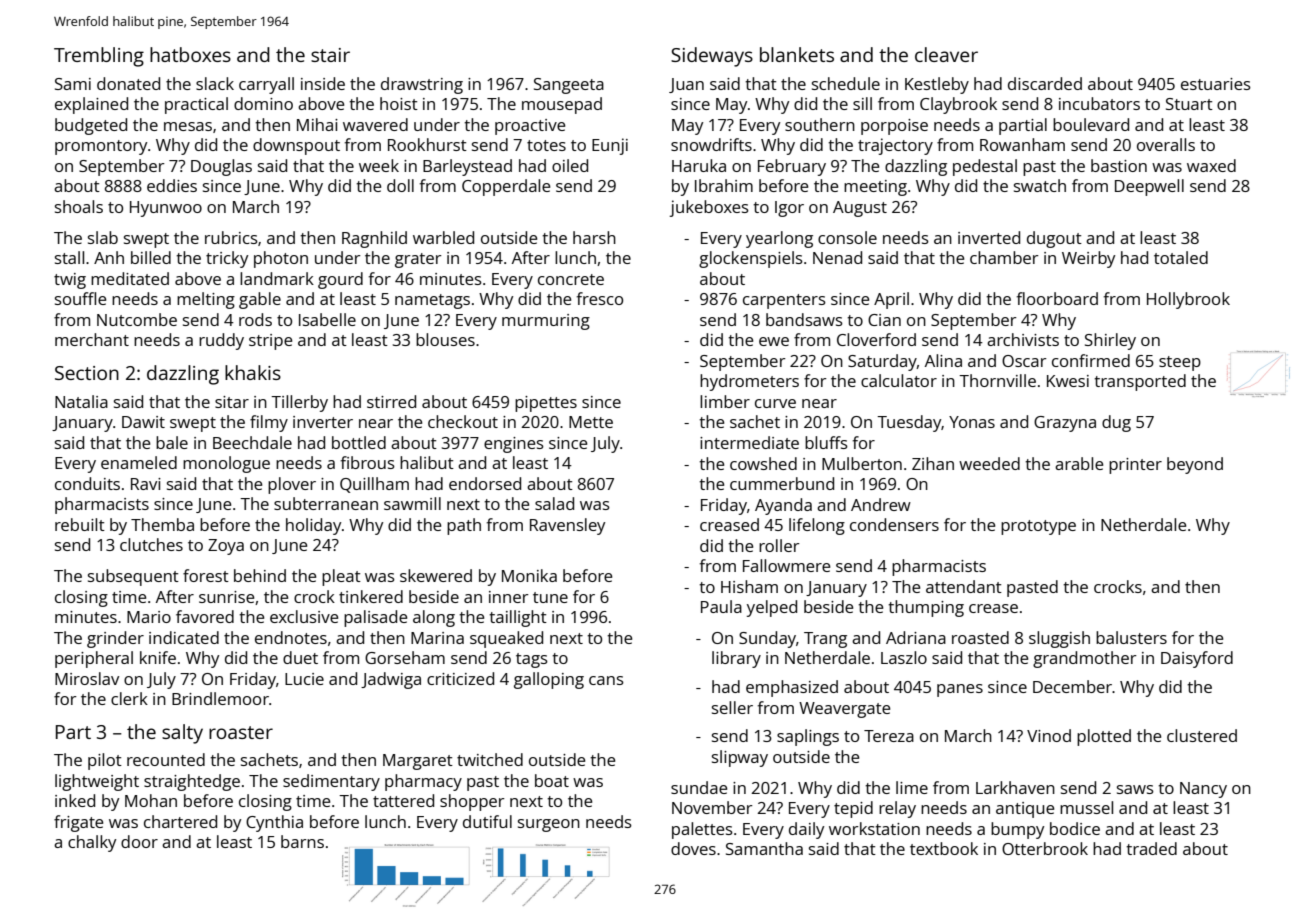 This screenshot has width=1308, height=924. What do you see at coordinates (1131, 637) in the screenshot?
I see `balusters` at bounding box center [1131, 637].
